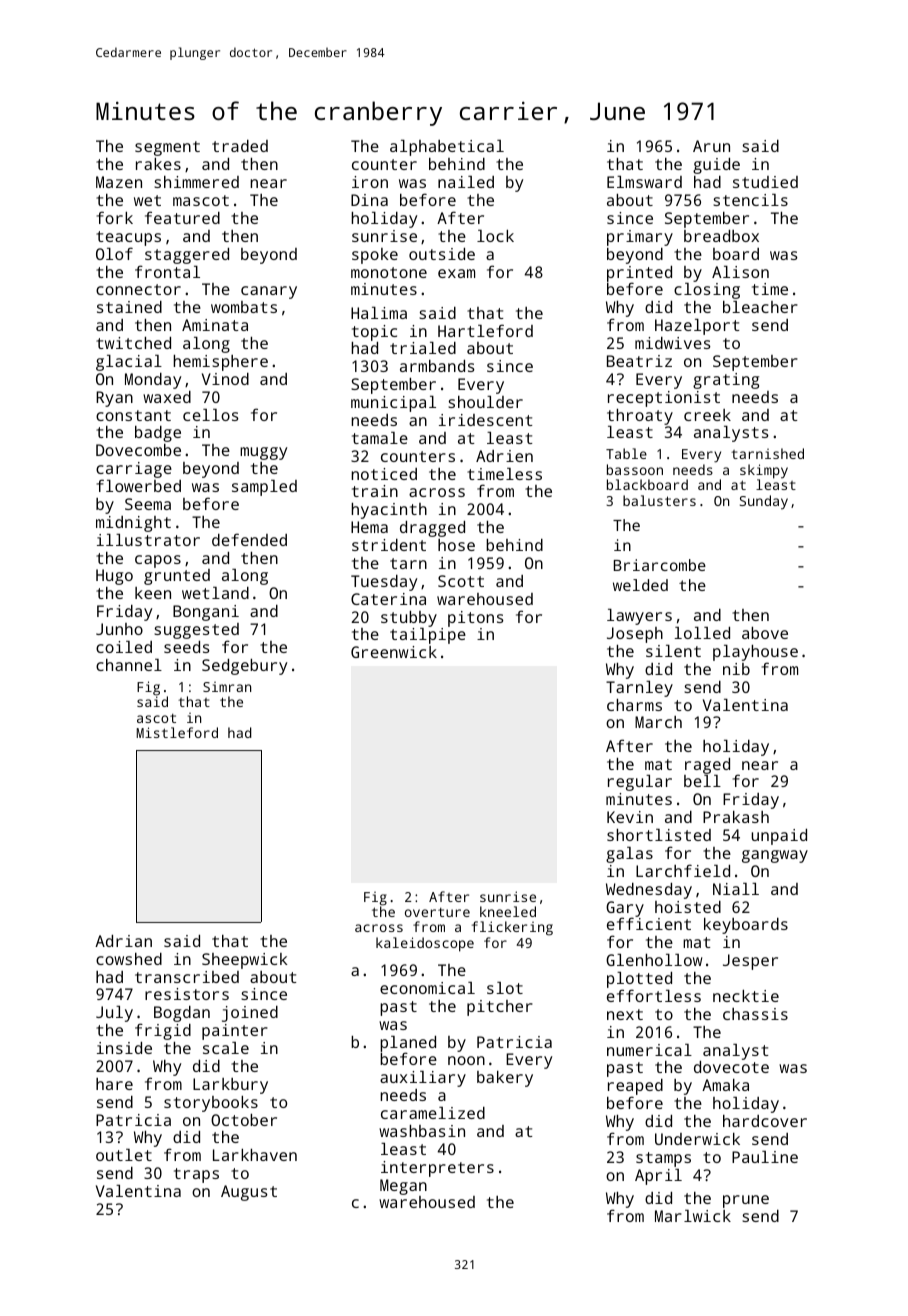 Image resolution: width=908 pixels, height=1316 pixels. What do you see at coordinates (129, 665) in the screenshot?
I see `channel` at bounding box center [129, 665].
